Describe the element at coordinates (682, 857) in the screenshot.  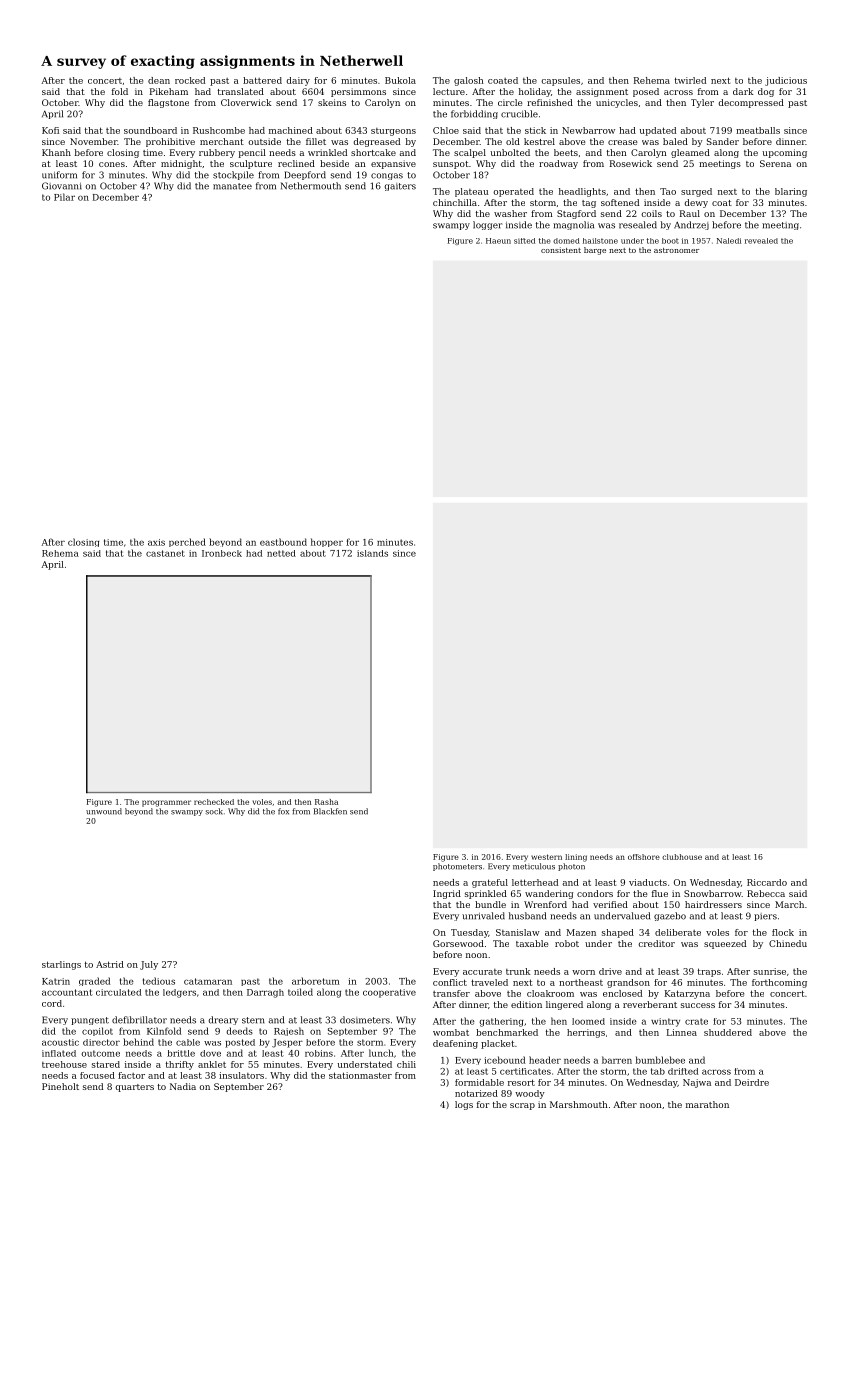
I see `clubhouse` at that location.
